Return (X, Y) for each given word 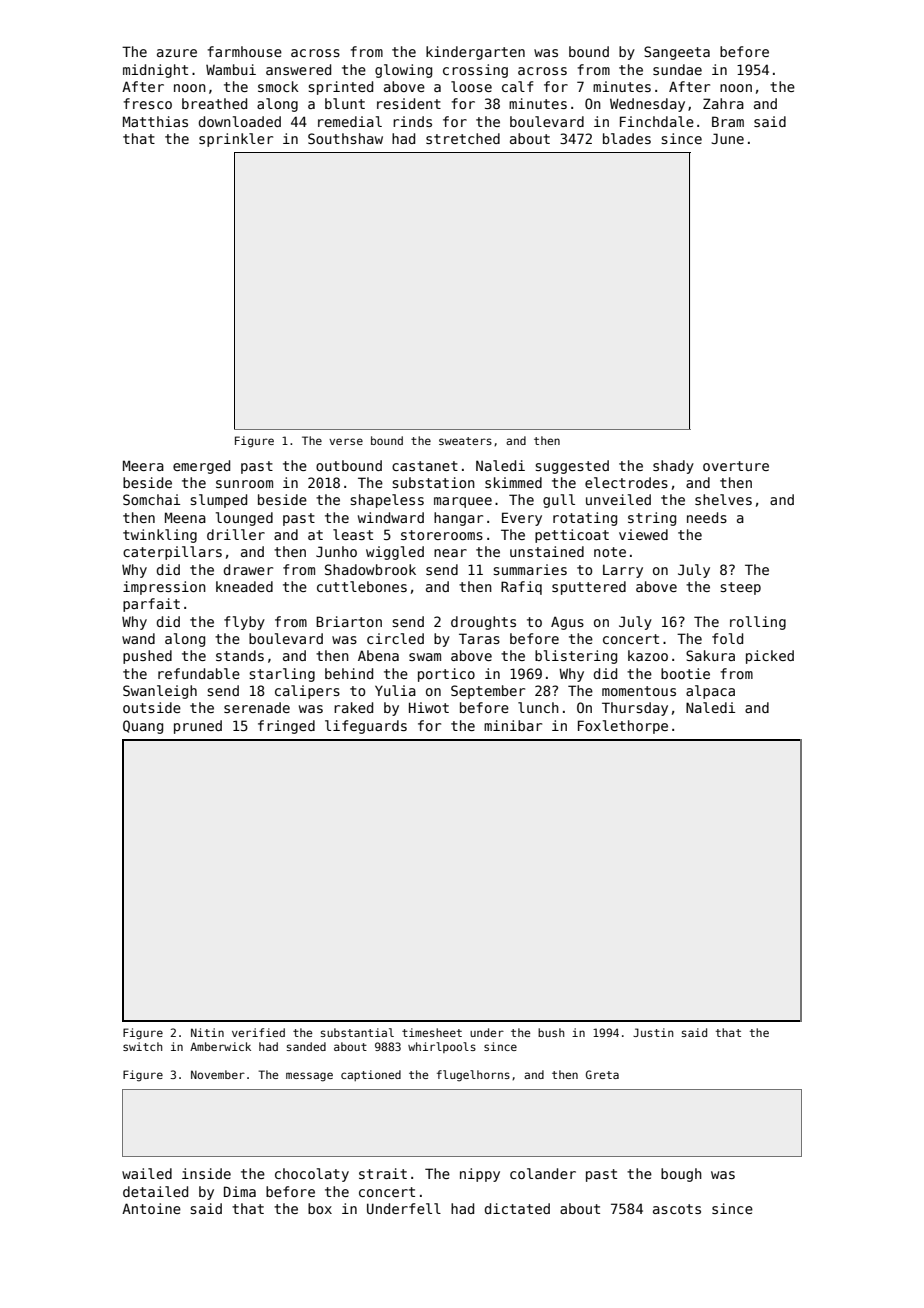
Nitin (207, 1032)
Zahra (723, 103)
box (320, 1208)
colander (543, 1173)
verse (346, 441)
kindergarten (475, 53)
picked (770, 657)
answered (298, 69)
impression (164, 588)
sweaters (465, 441)
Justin (653, 1032)
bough (681, 1175)
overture (736, 466)
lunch (538, 707)
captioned (371, 1075)
